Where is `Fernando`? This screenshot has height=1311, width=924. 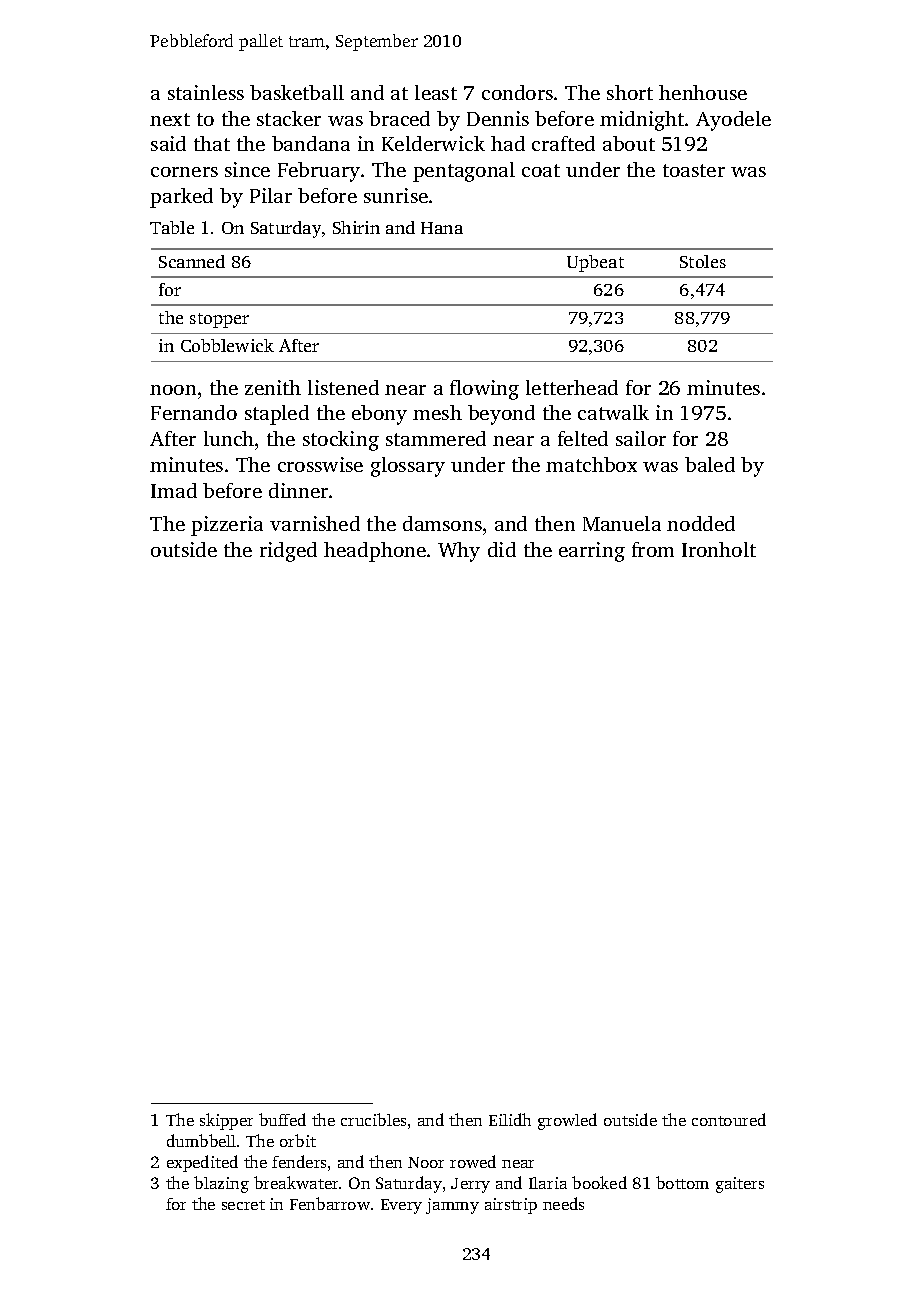
Fernando is located at coordinates (194, 412).
